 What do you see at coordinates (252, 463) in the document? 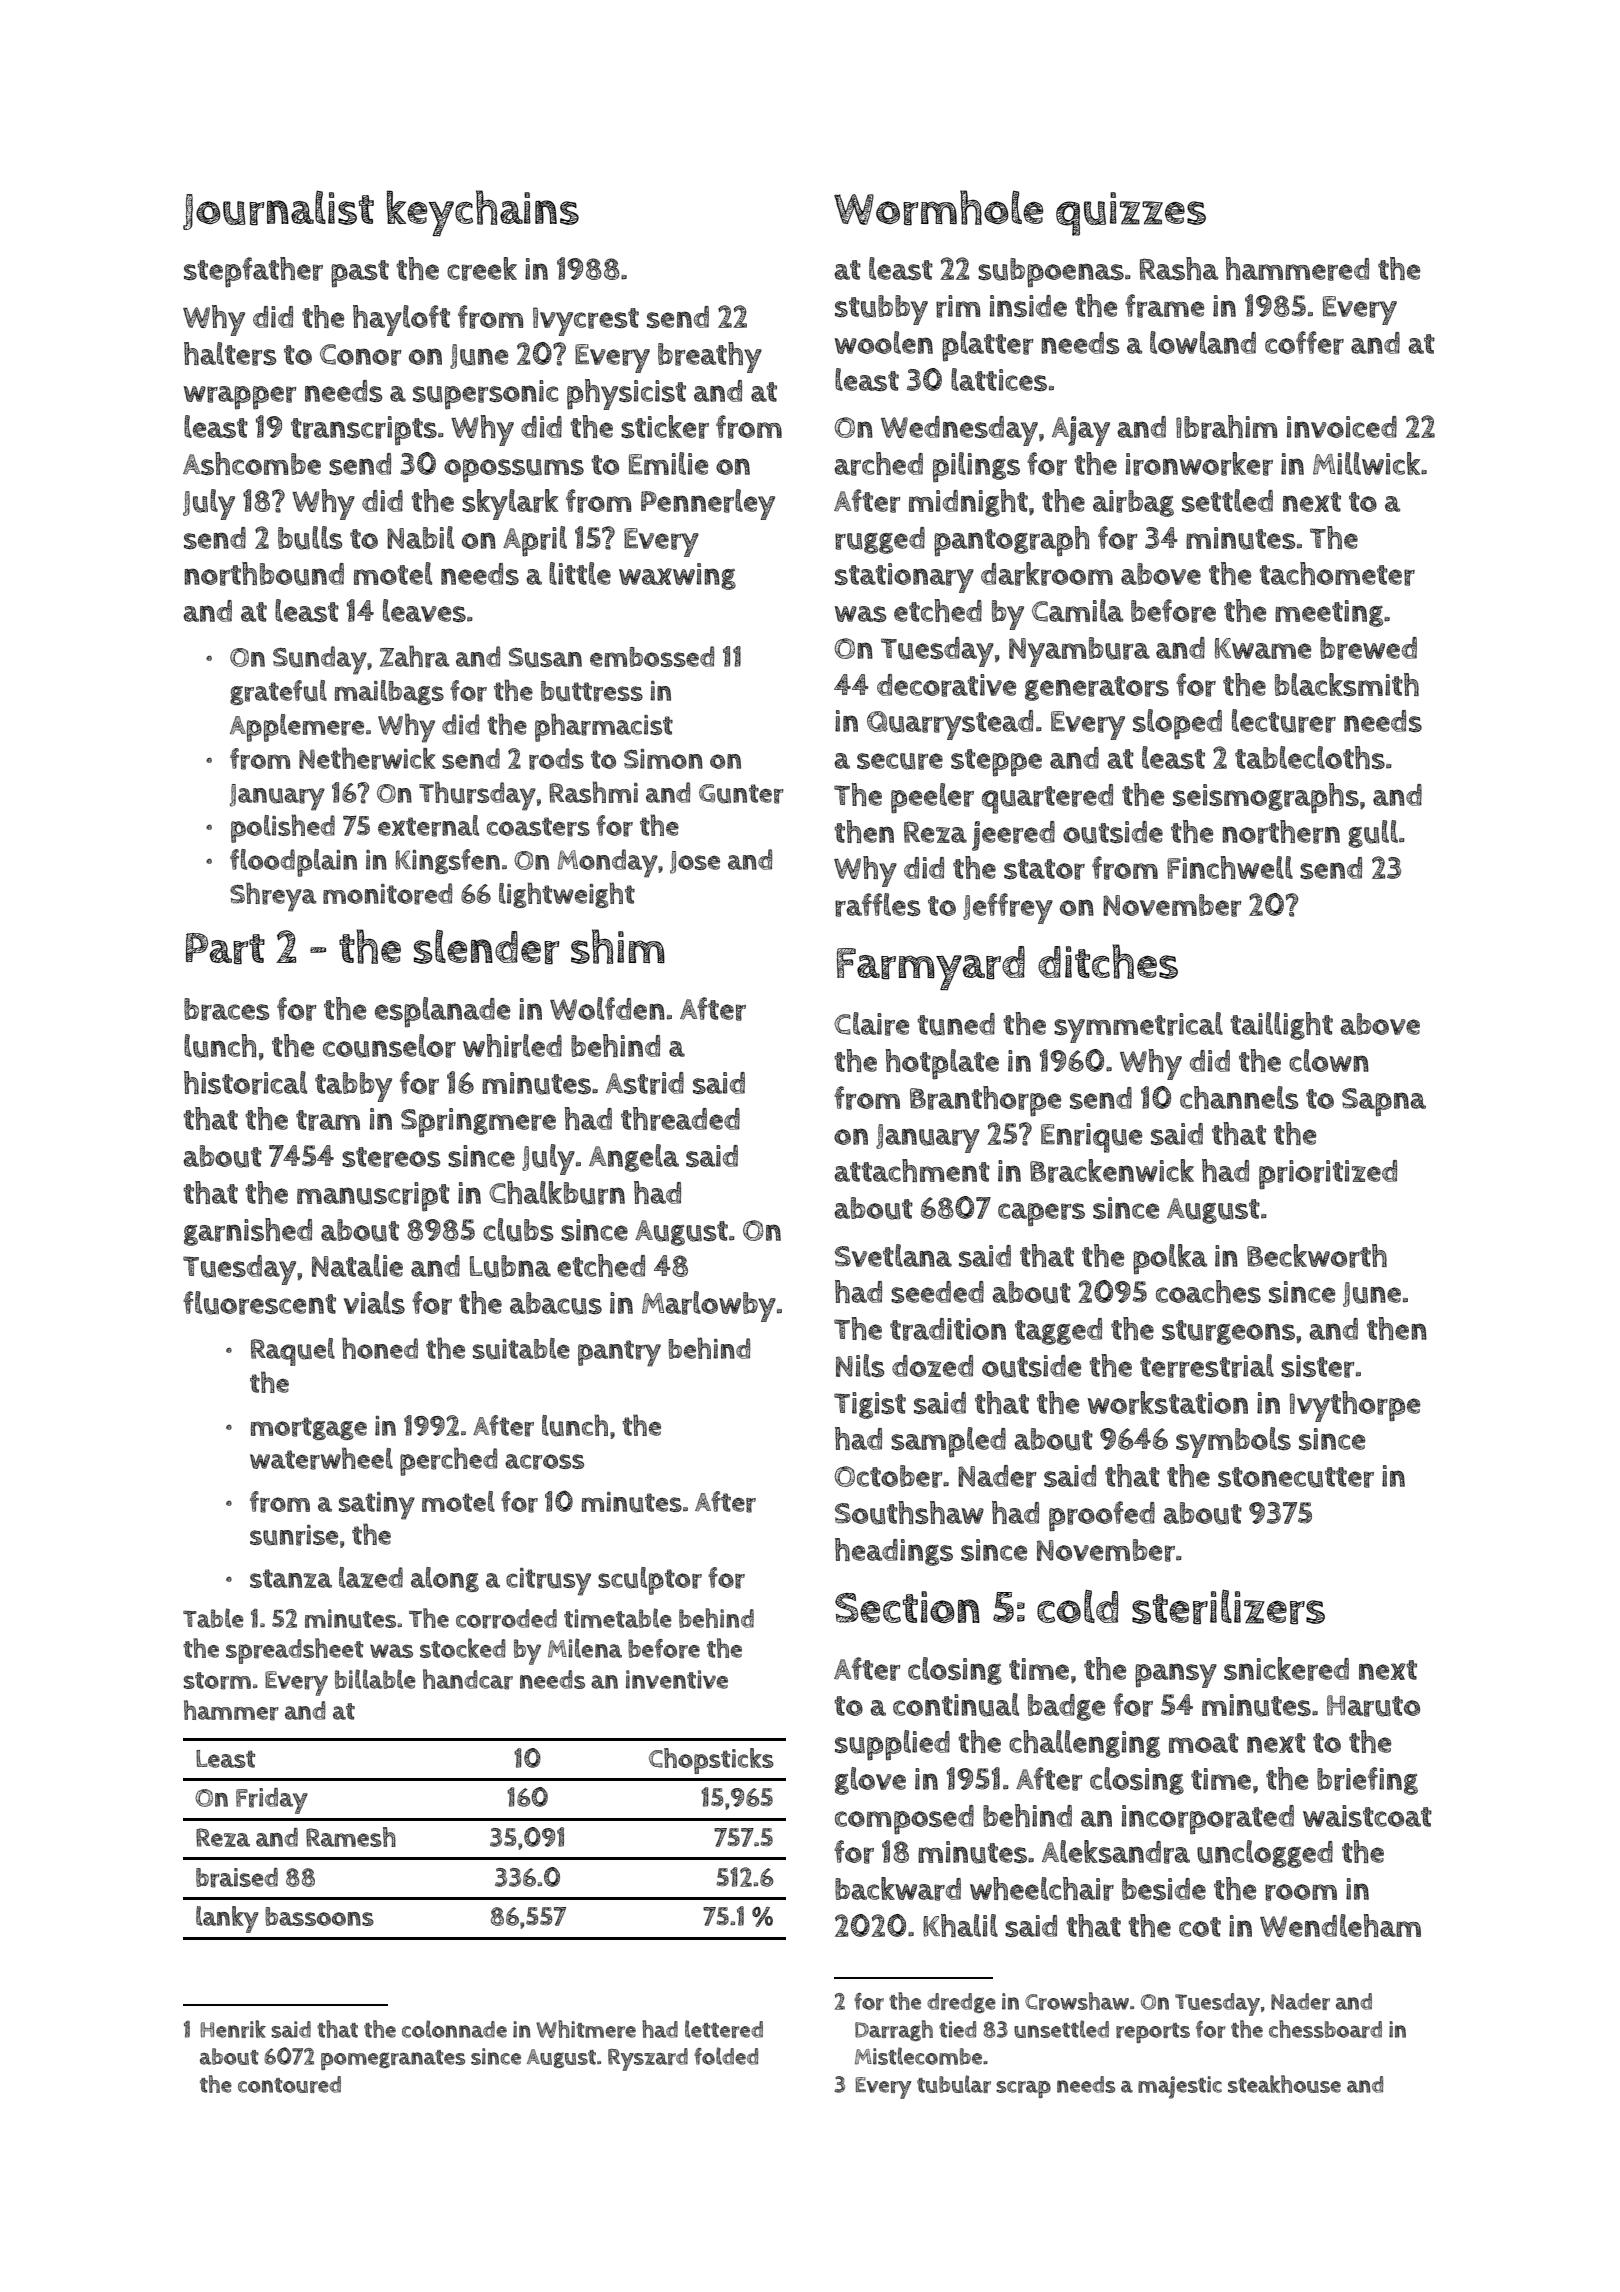
I see `Ashcombe` at bounding box center [252, 463].
